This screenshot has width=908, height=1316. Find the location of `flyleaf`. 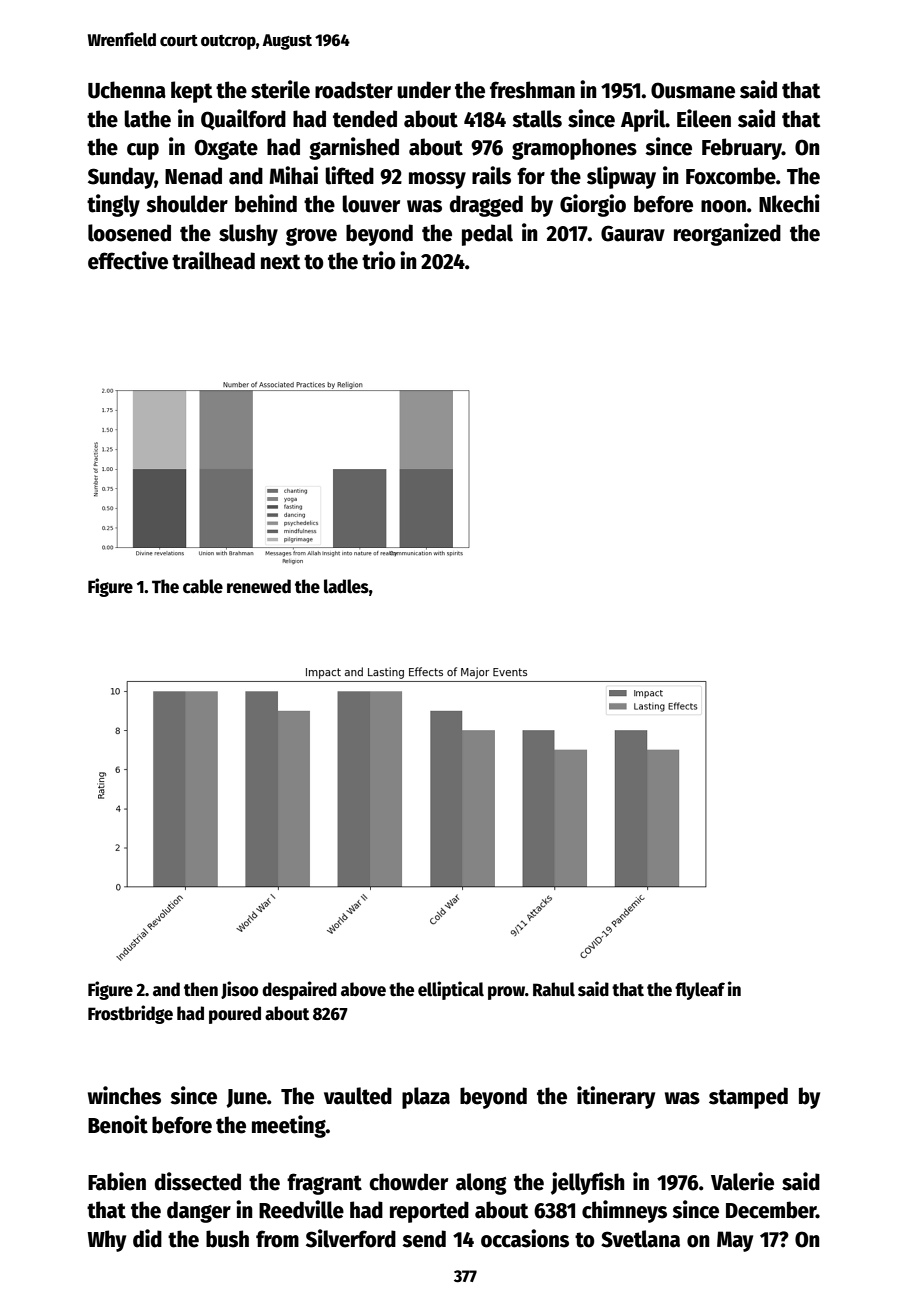

flyleaf is located at coordinates (700, 991).
